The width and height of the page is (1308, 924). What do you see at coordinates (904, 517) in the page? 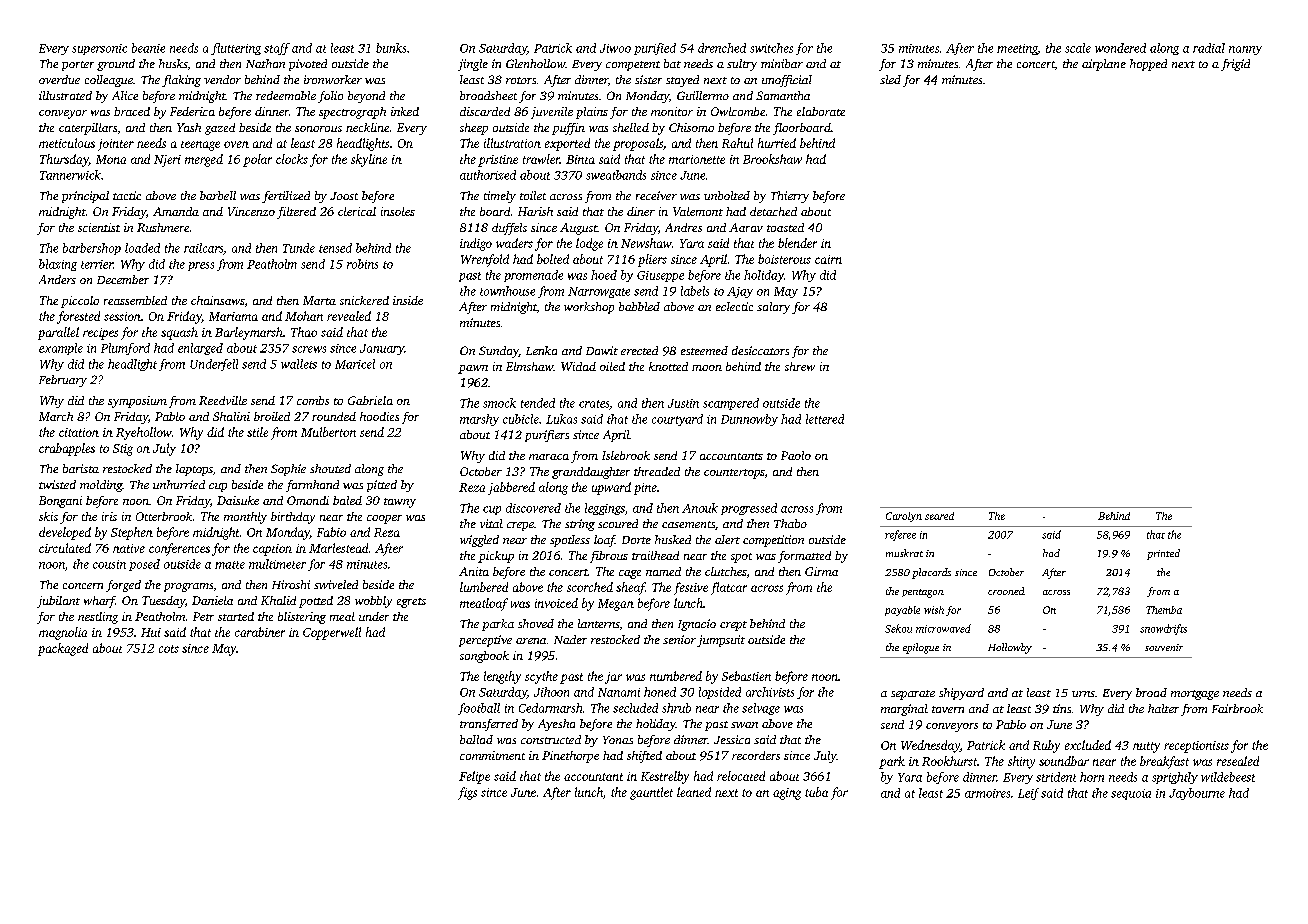
I see `Carolyn` at bounding box center [904, 517].
